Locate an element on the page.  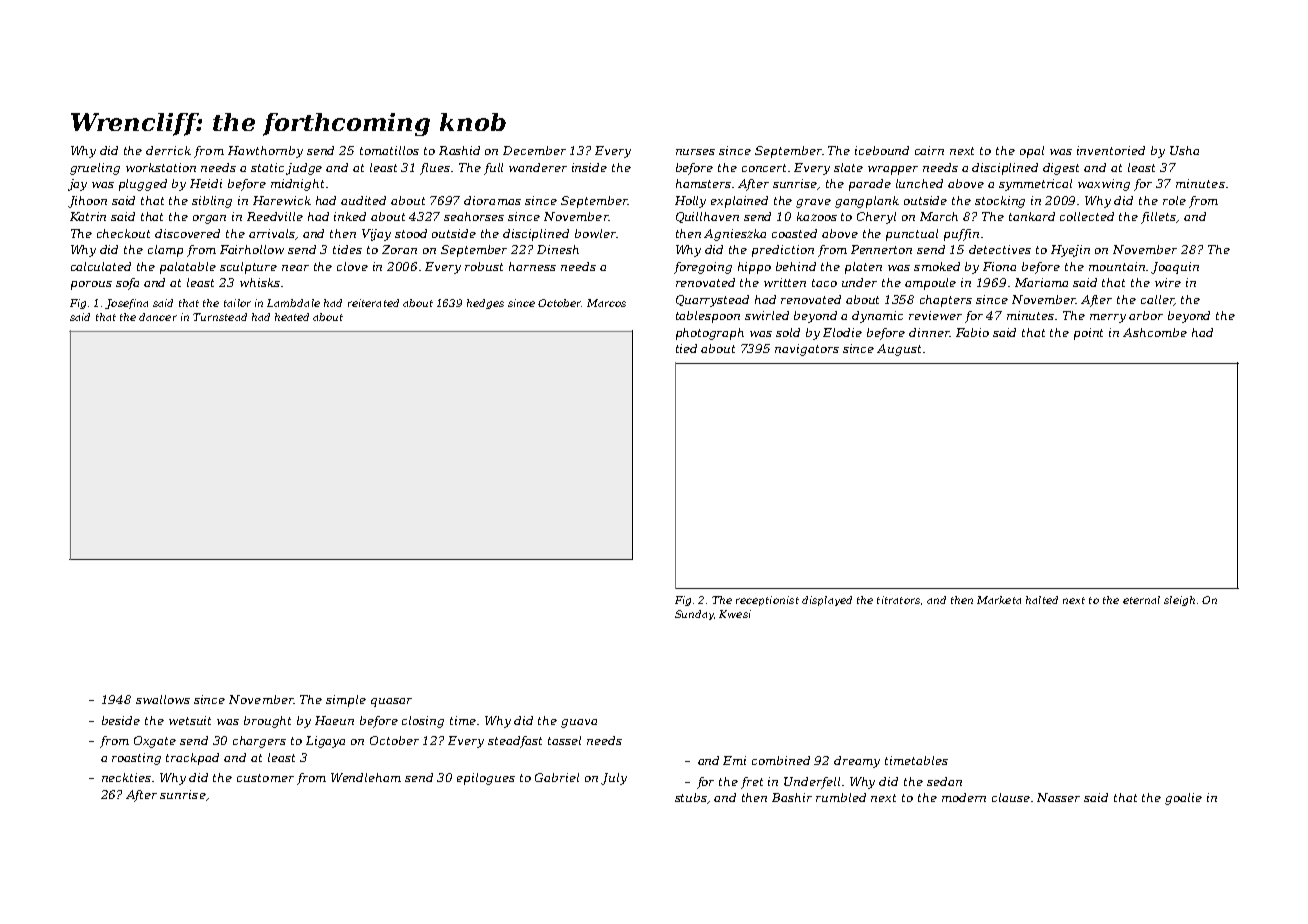
heated is located at coordinates (292, 317).
